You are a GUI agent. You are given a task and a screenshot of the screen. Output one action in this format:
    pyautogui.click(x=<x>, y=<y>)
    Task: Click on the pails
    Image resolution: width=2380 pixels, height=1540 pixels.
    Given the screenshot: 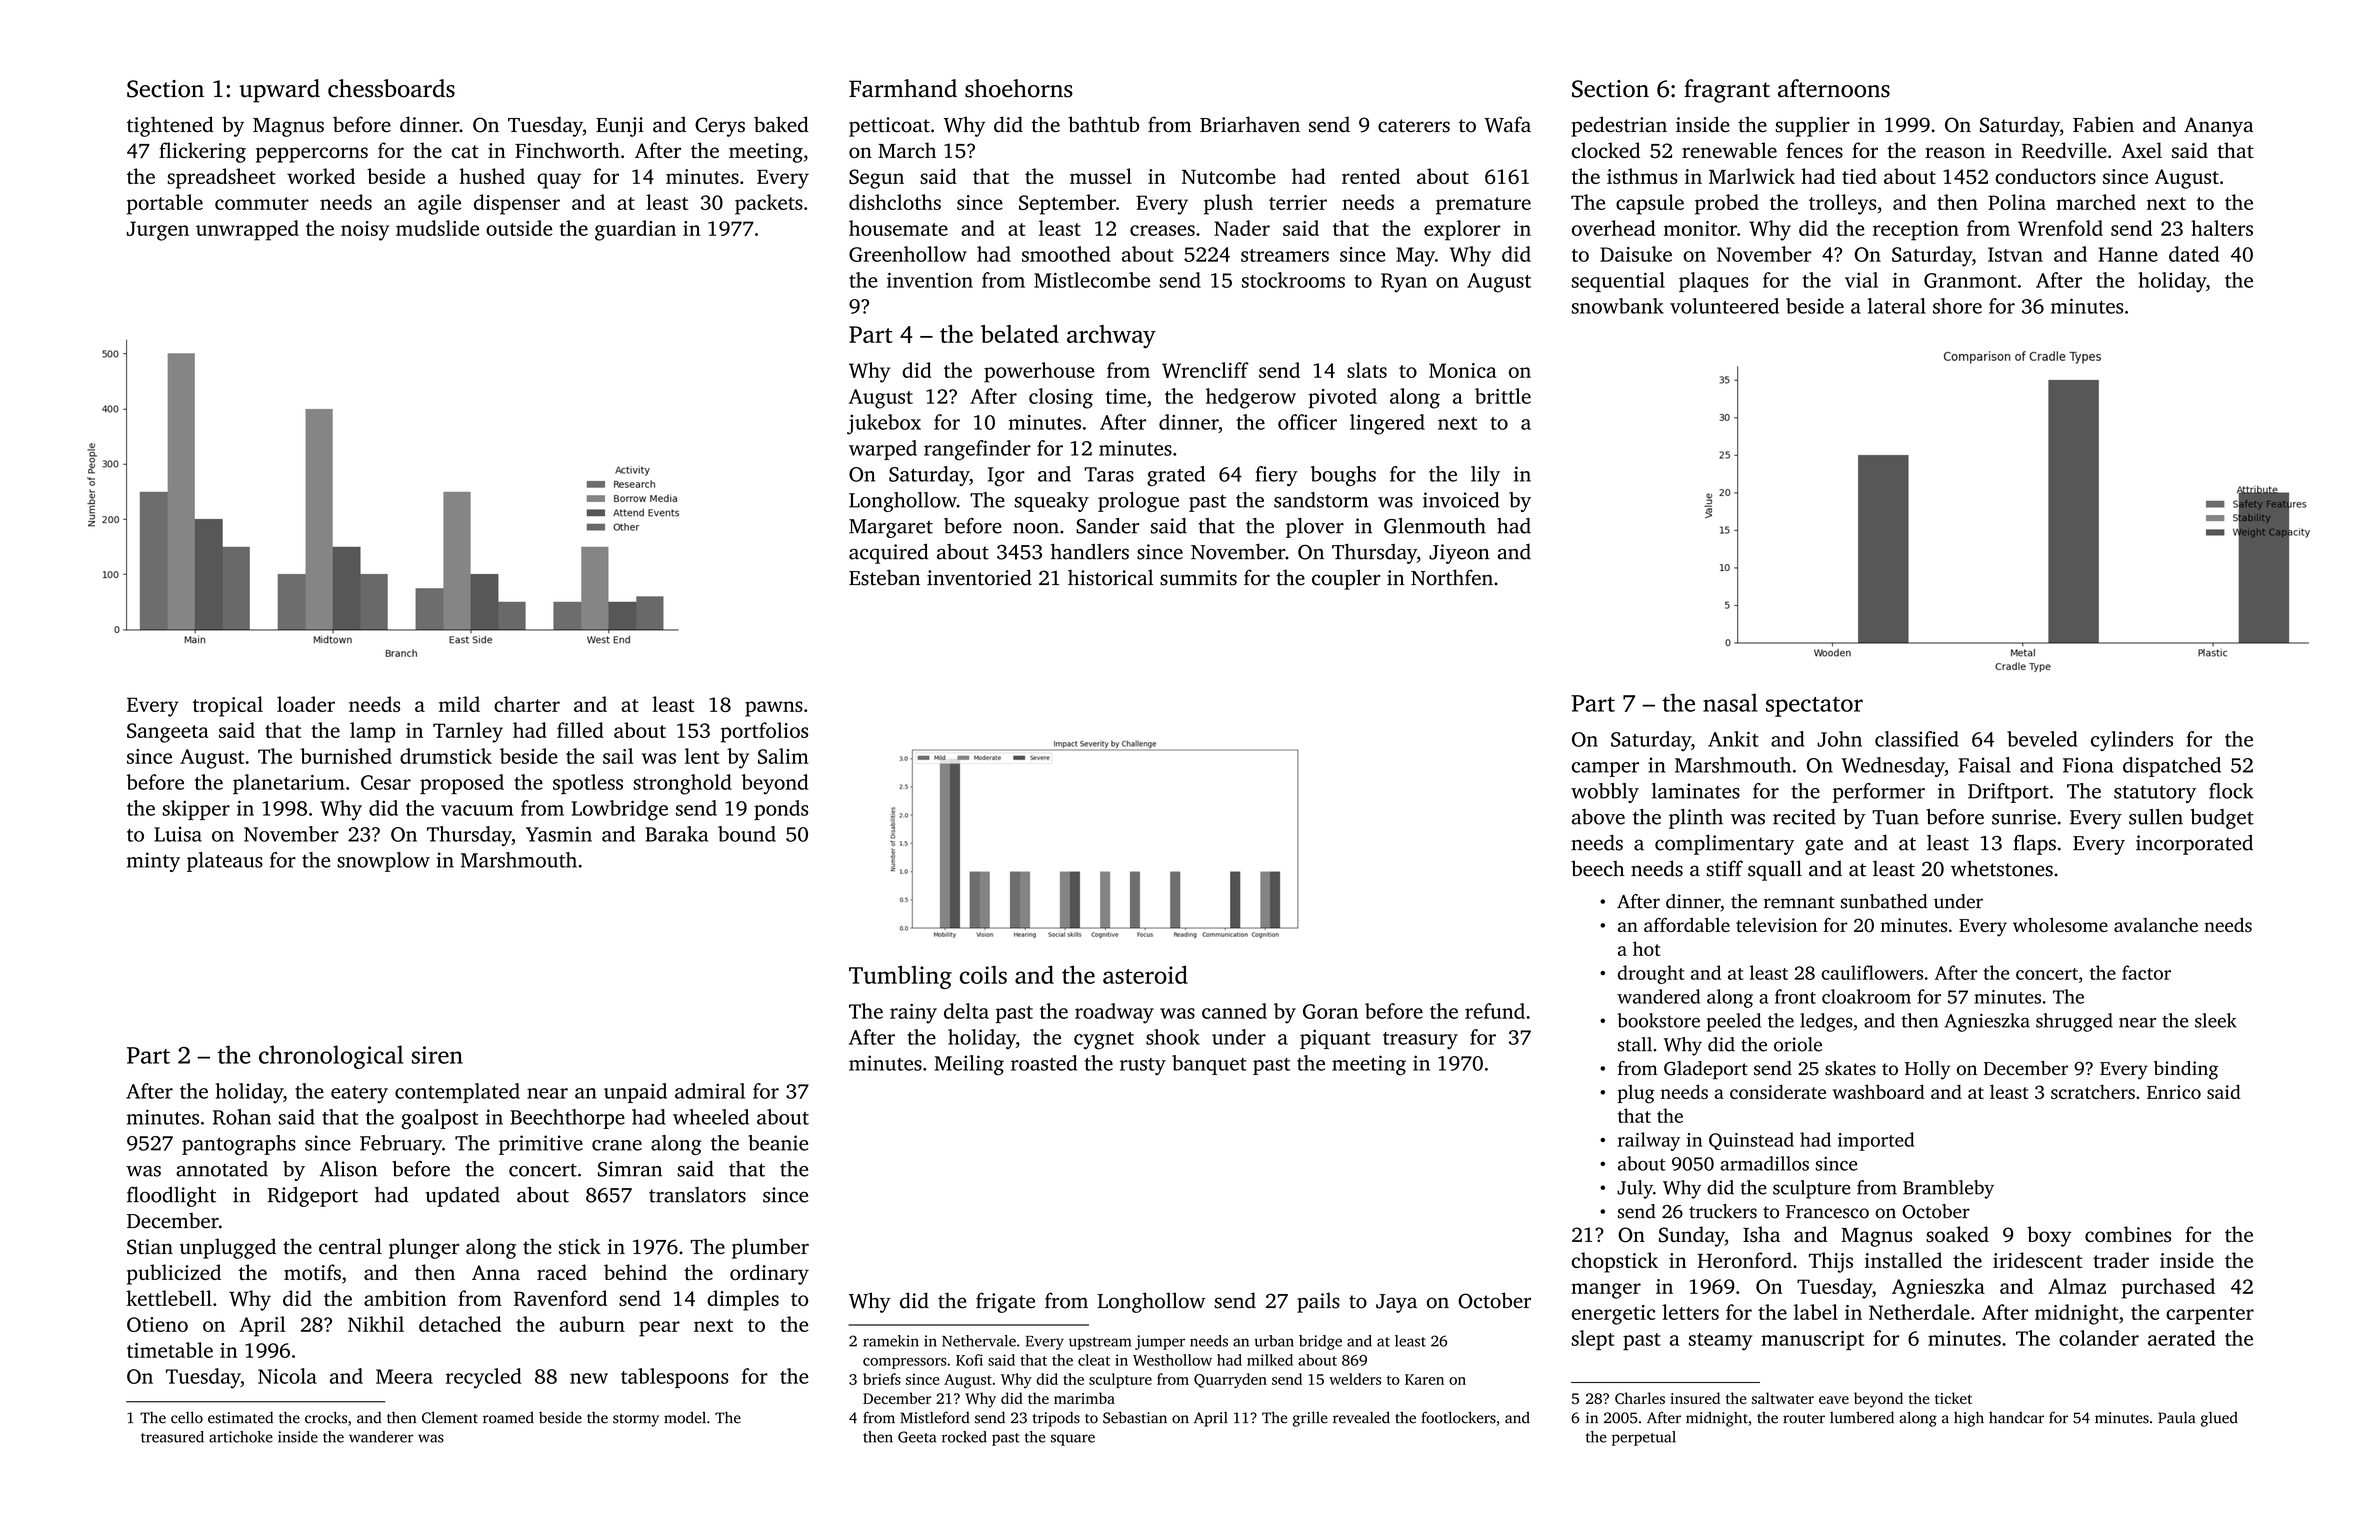 What is the action you would take?
    pyautogui.click(x=1318, y=1302)
